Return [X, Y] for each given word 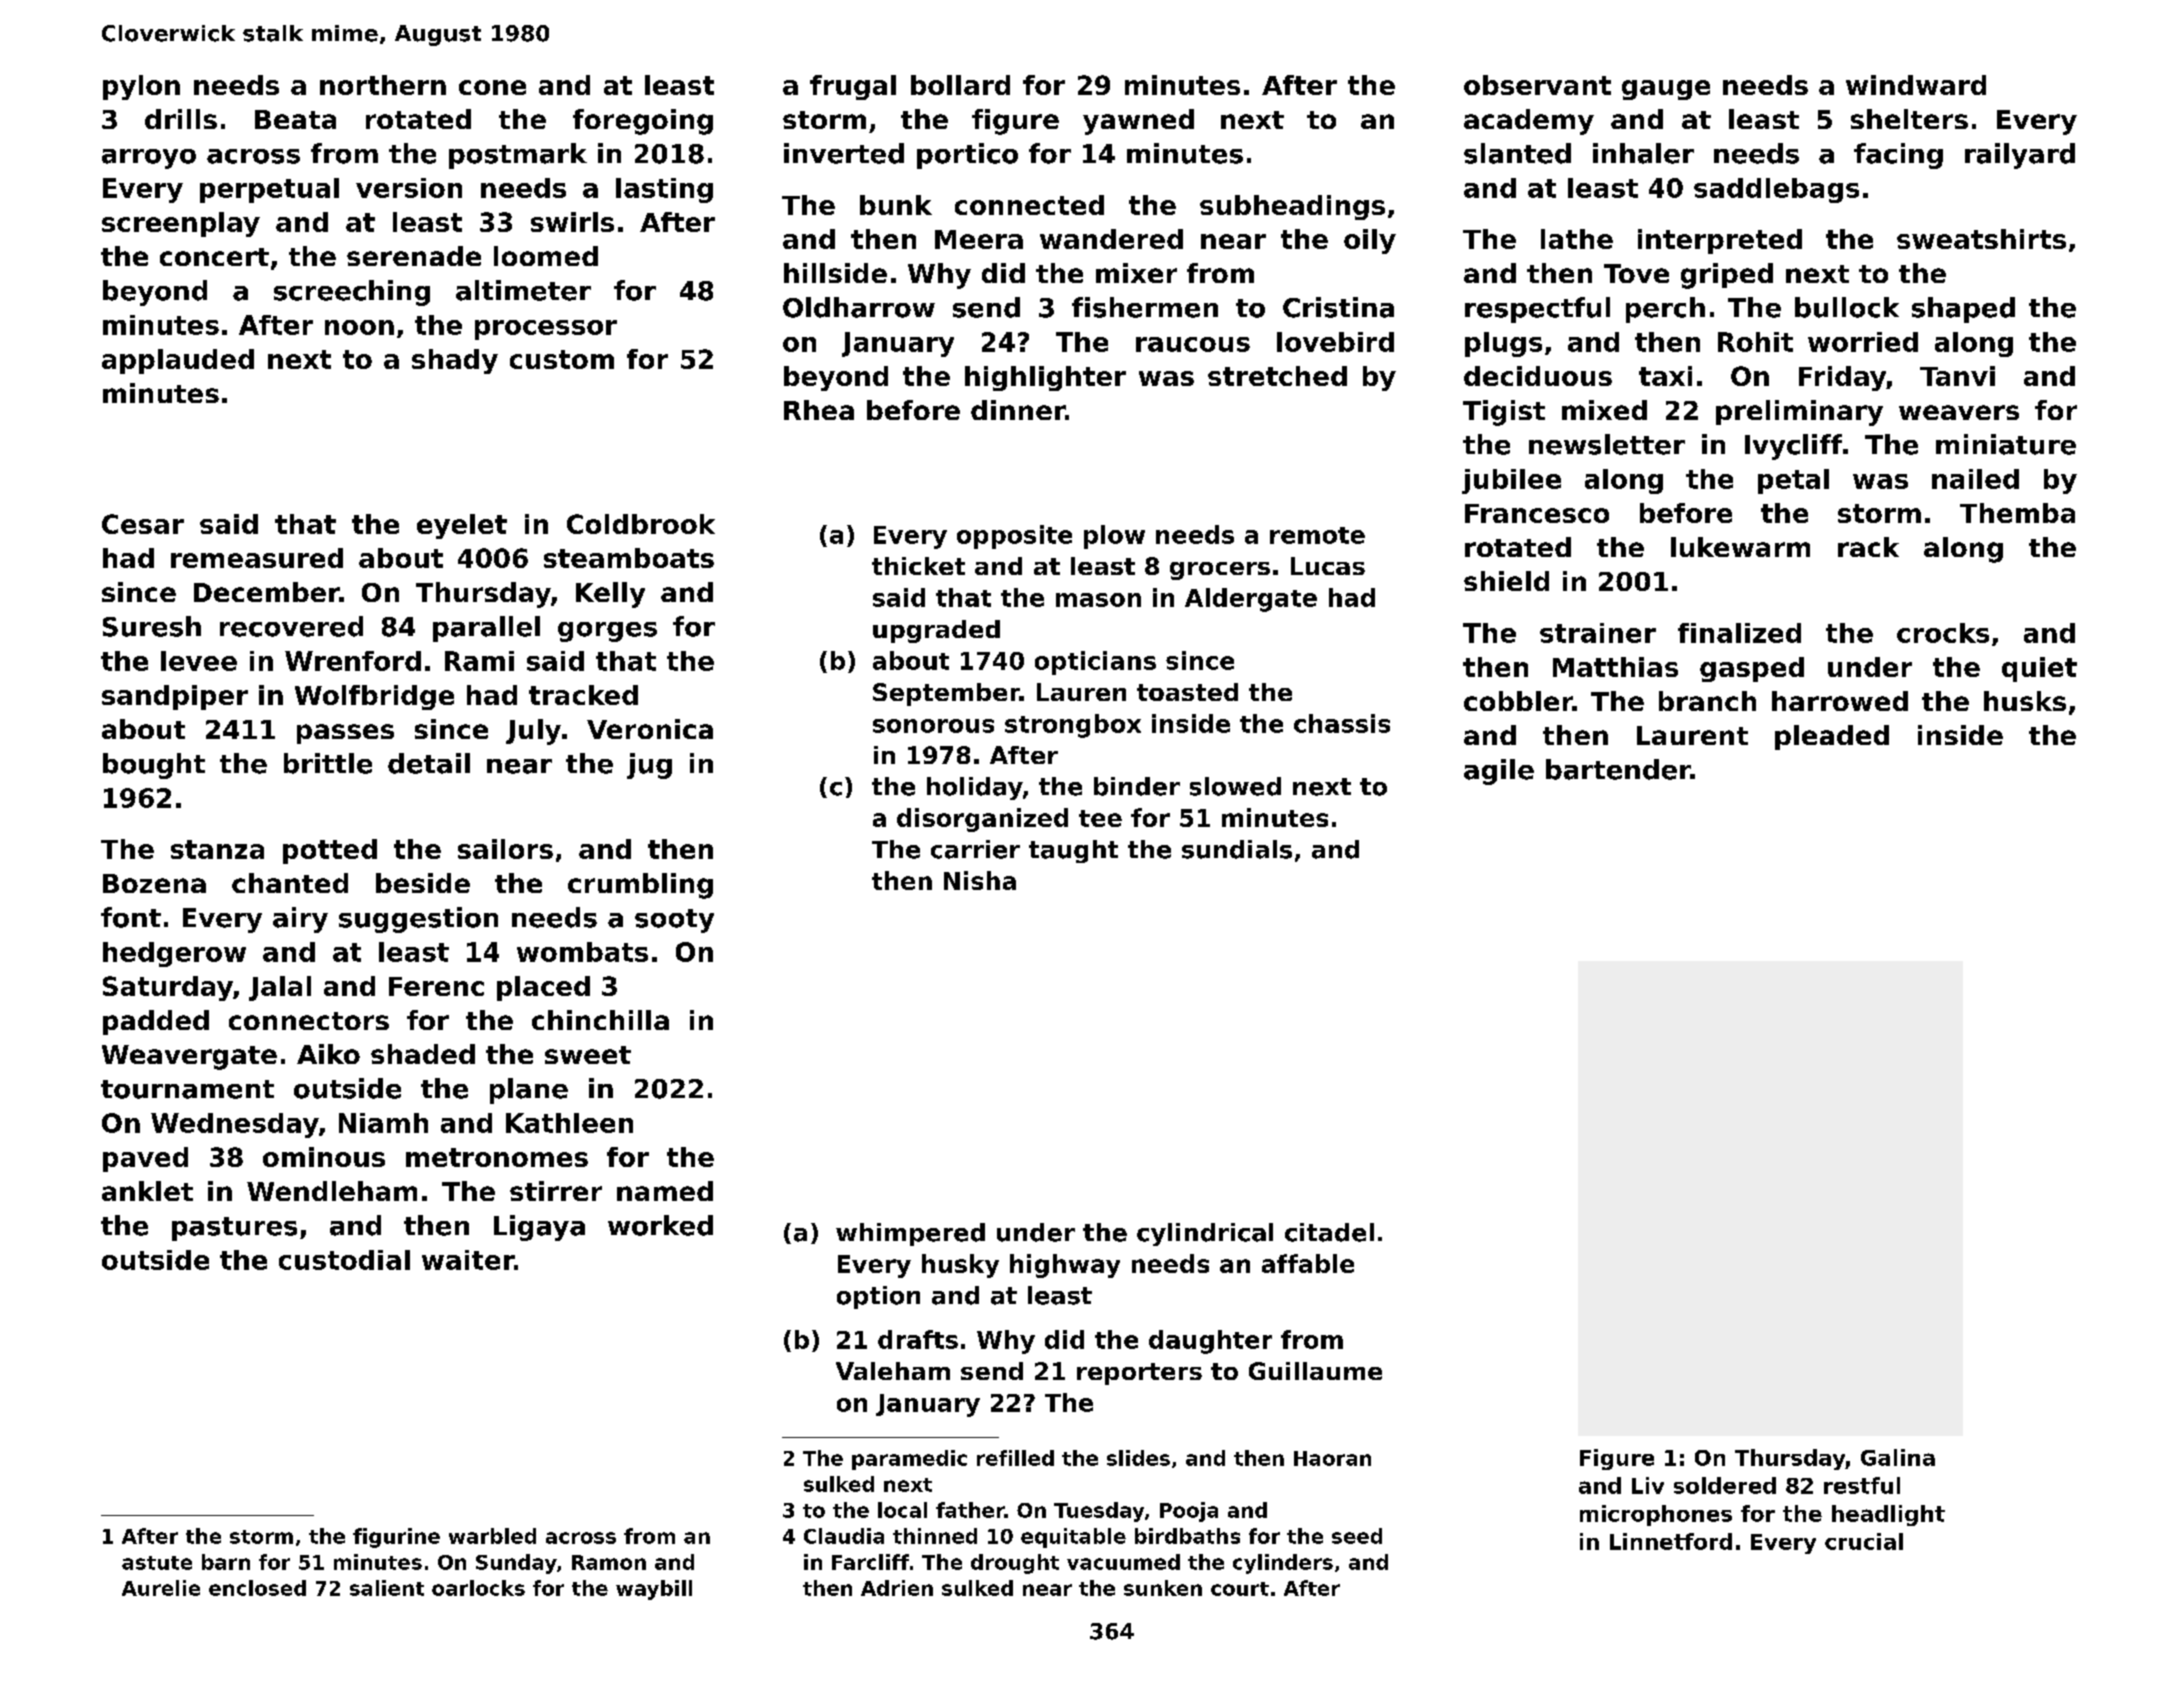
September [946, 694]
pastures [234, 1229]
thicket [918, 566]
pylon [141, 87]
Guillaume [1315, 1371]
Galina [1898, 1457]
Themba [2017, 513]
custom [562, 359]
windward [1916, 85]
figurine [396, 1538]
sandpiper [175, 697]
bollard [960, 85]
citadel [1329, 1232]
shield [1506, 581]
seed [1357, 1536]
